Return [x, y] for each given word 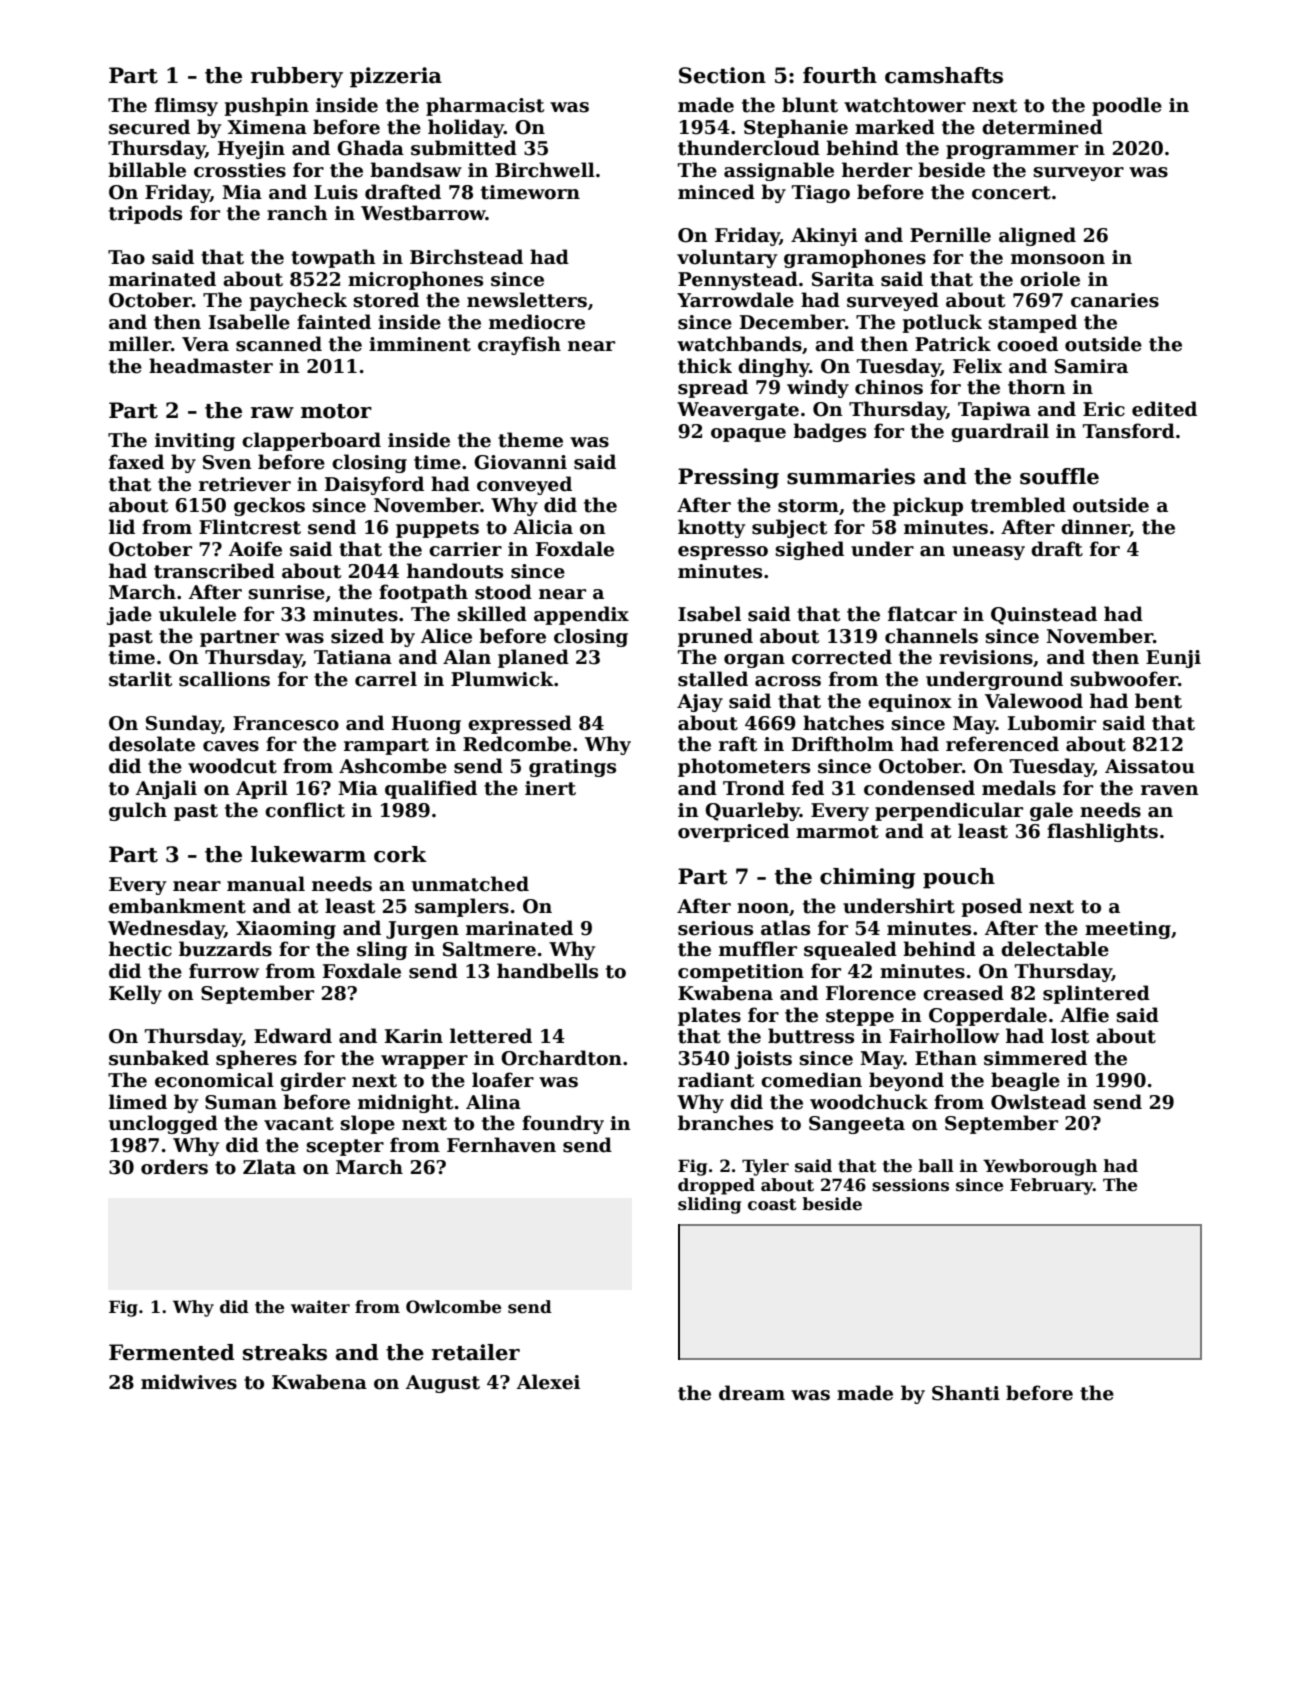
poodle [1127, 106]
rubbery [297, 77]
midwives [189, 1382]
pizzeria [396, 77]
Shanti [966, 1393]
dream [752, 1393]
